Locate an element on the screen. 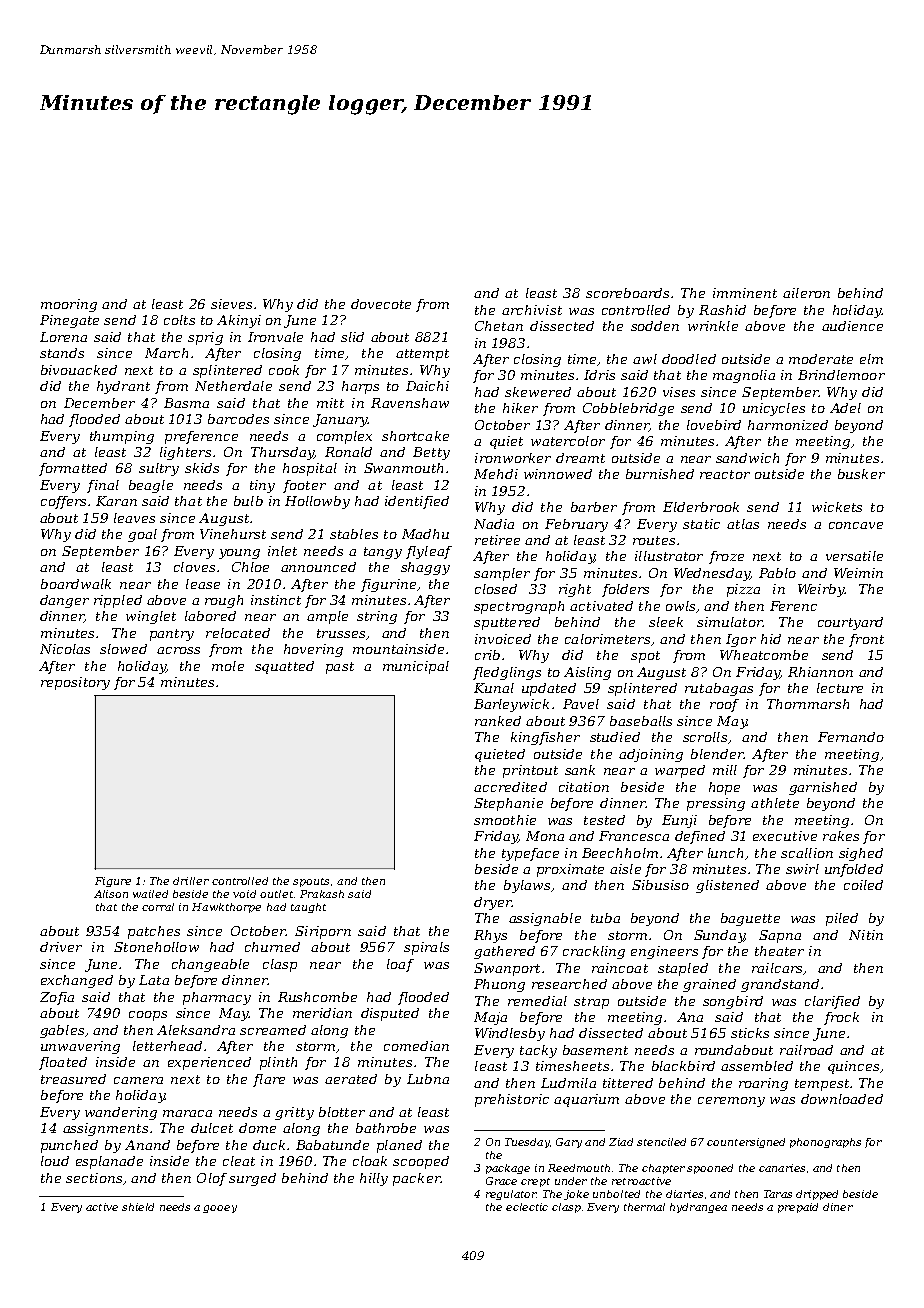 The height and width of the screenshot is (1308, 924). imminent is located at coordinates (745, 293).
